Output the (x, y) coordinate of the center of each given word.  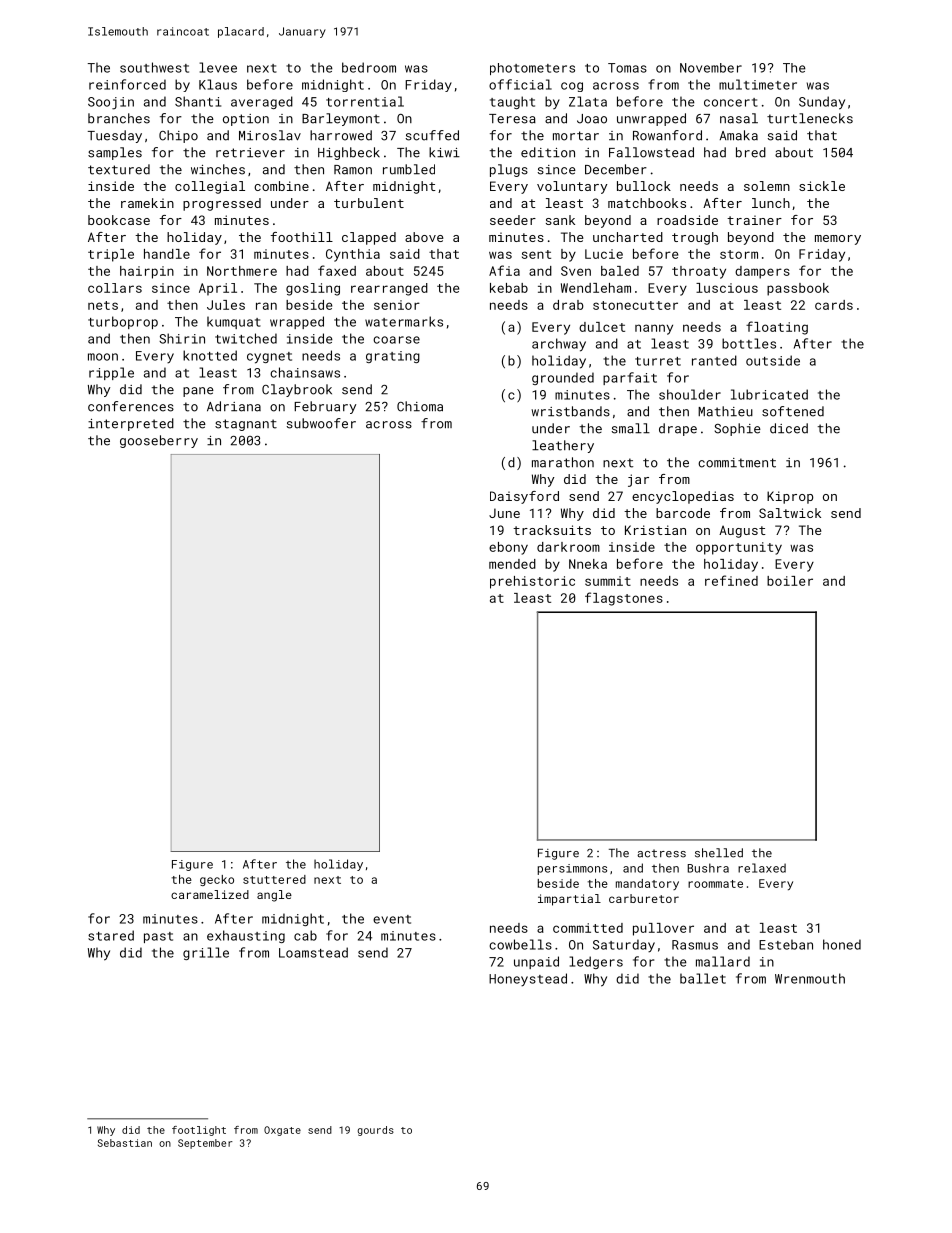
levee (218, 67)
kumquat (234, 322)
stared (111, 935)
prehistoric (532, 582)
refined (731, 580)
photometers (532, 69)
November (711, 68)
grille (206, 953)
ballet (703, 978)
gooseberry (159, 441)
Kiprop (790, 497)
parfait (630, 378)
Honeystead (528, 980)
